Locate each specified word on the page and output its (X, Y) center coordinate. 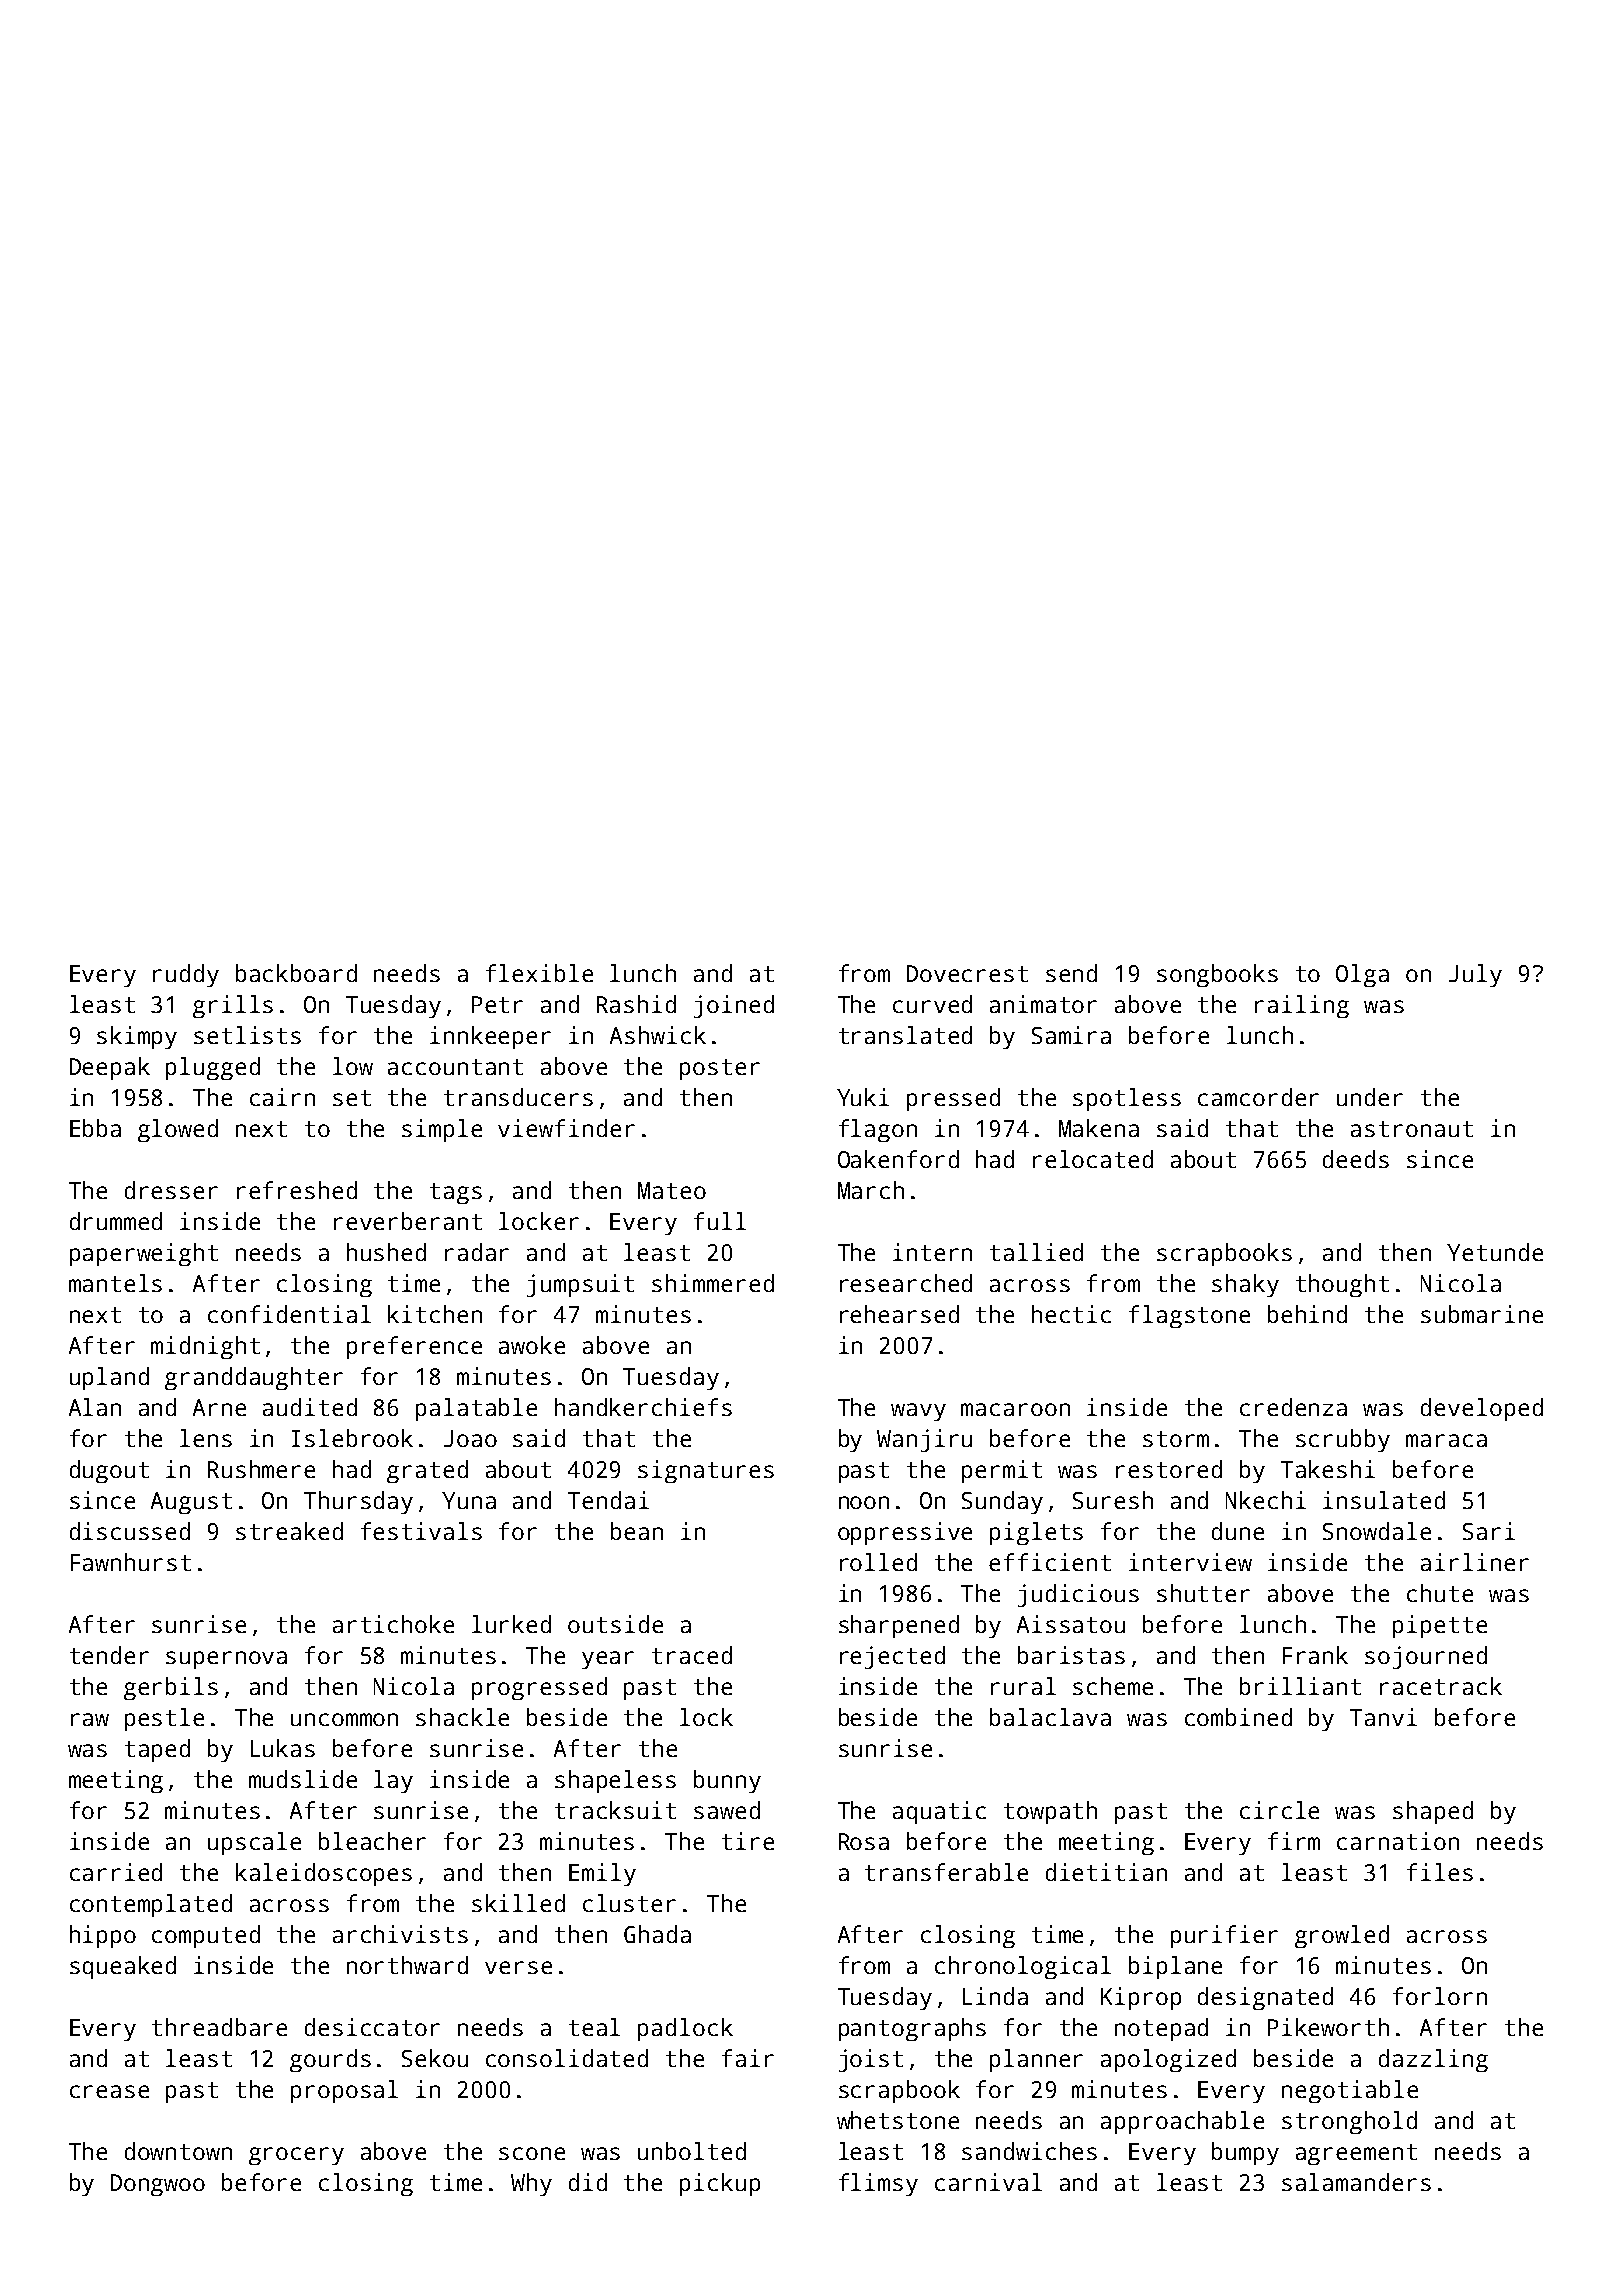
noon (864, 1502)
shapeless (615, 1781)
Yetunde (1495, 1252)
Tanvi (1383, 1717)
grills (233, 1006)
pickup (720, 2184)
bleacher (372, 1841)
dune (1238, 1531)
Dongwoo (158, 2185)
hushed (386, 1252)
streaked (289, 1531)
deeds (1356, 1159)
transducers (518, 1097)
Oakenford (898, 1159)
